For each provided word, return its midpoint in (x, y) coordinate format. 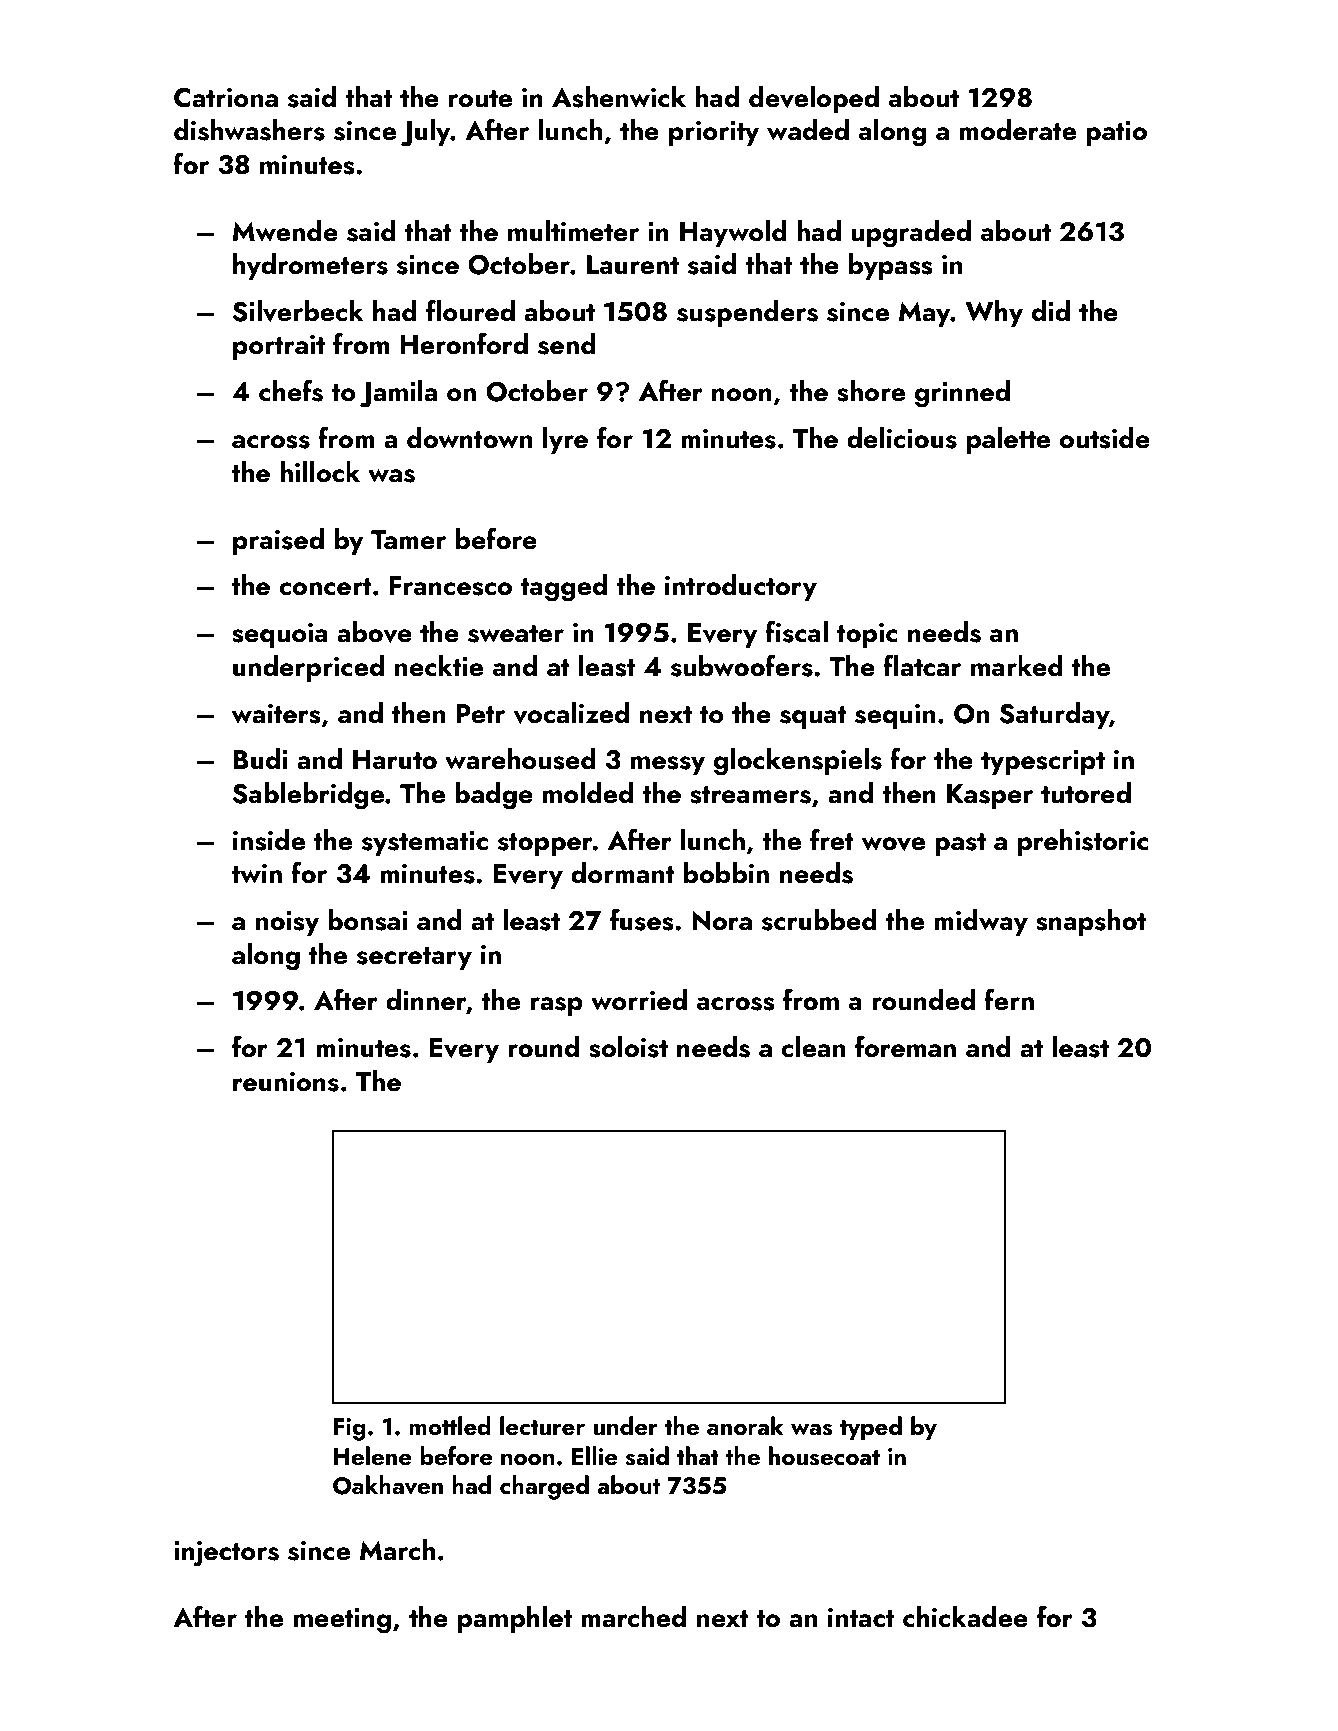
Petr (480, 714)
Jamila (398, 394)
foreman (905, 1046)
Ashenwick (619, 97)
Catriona (226, 98)
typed (871, 1428)
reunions (286, 1082)
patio (1116, 133)
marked (1017, 666)
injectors (226, 1554)
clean (813, 1047)
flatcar (922, 665)
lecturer (542, 1426)
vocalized (571, 713)
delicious (902, 438)
